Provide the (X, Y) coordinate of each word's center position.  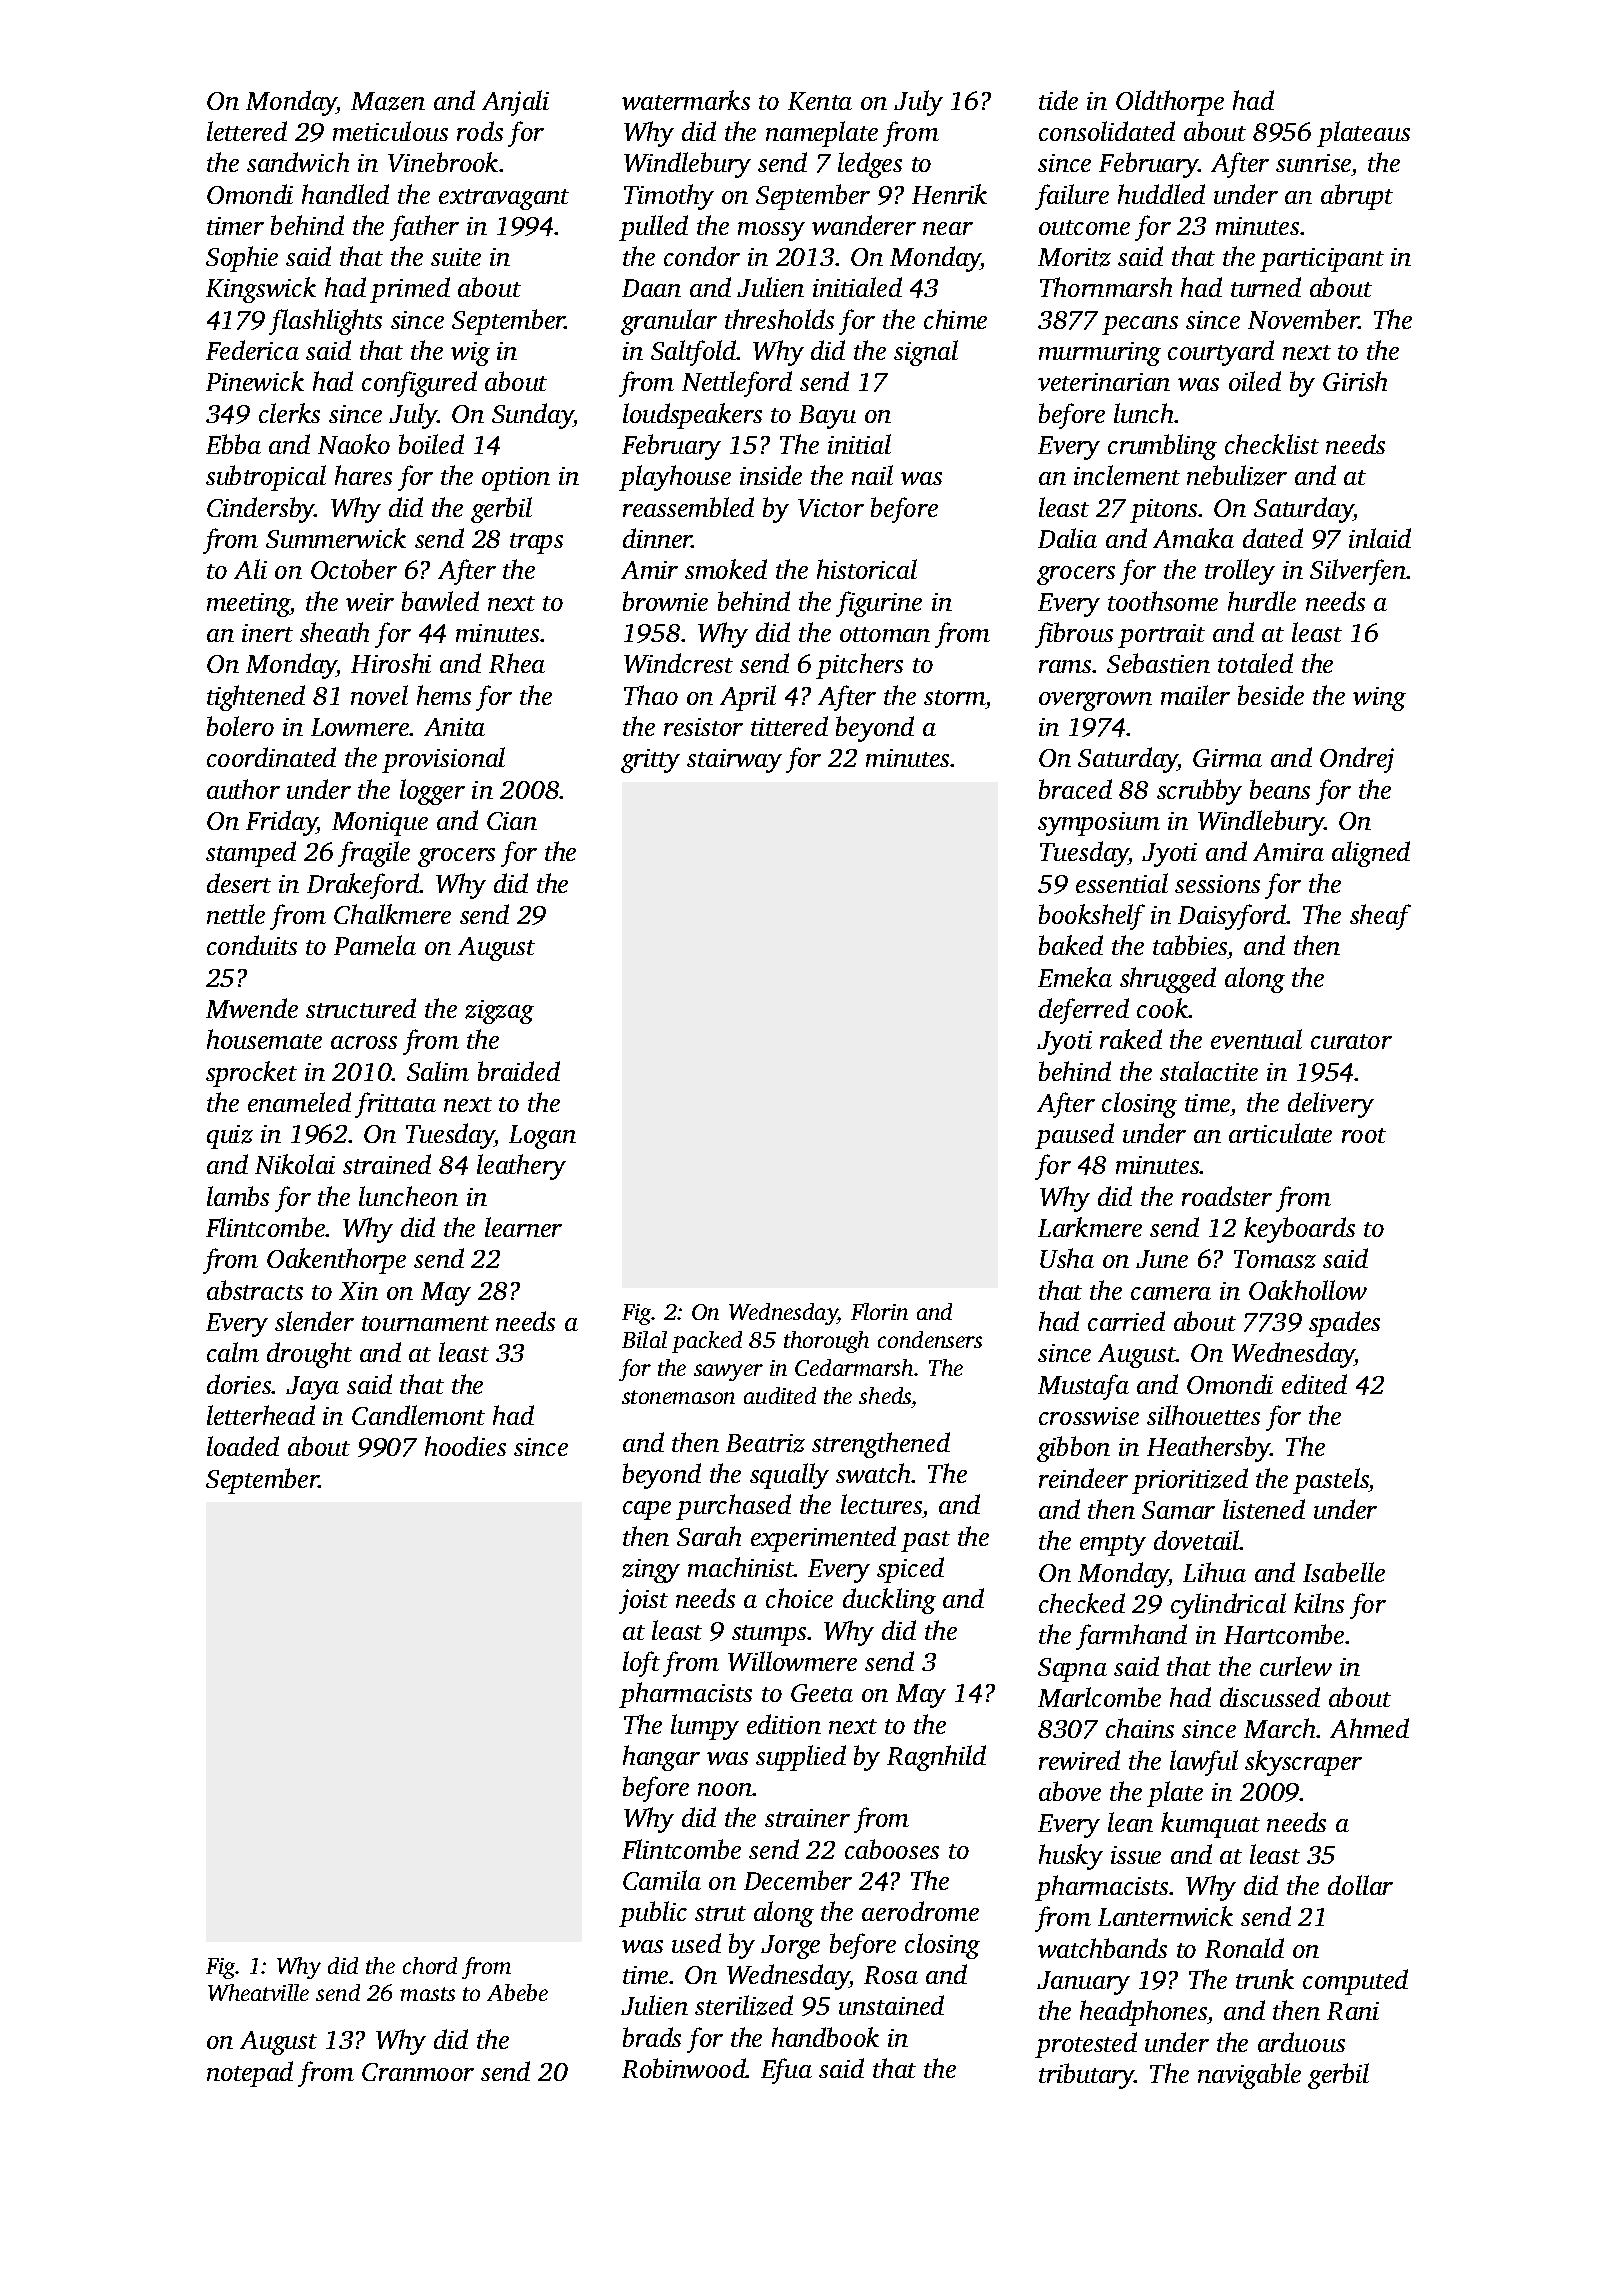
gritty (650, 761)
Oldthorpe (1170, 103)
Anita (454, 727)
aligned (1371, 854)
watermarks (686, 100)
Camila (662, 1880)
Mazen (388, 101)
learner (523, 1227)
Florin (879, 1311)
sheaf (1380, 917)
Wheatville (258, 1992)
